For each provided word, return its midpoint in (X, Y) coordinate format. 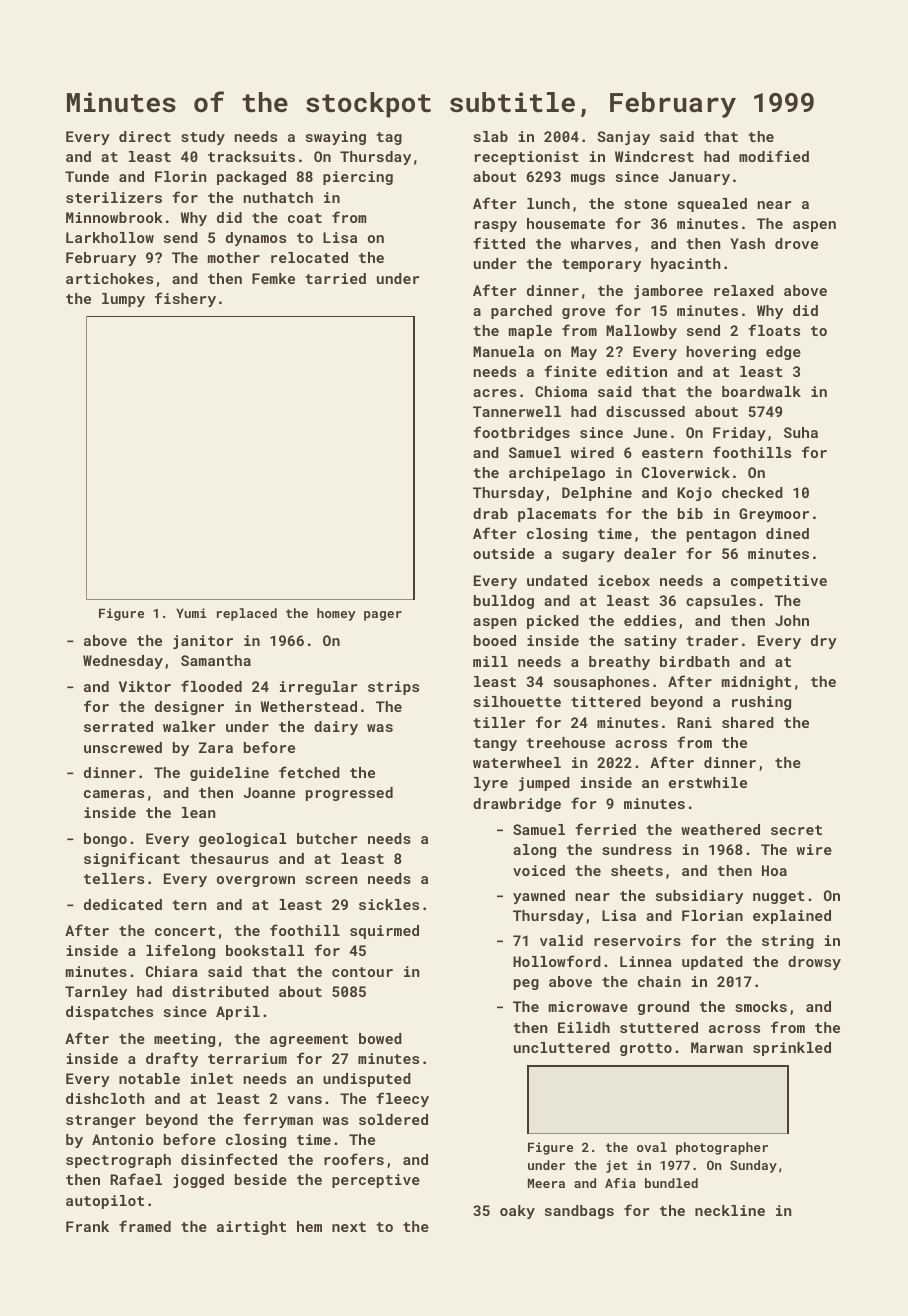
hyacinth (686, 265)
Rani (694, 722)
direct (145, 136)
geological (243, 840)
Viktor (145, 686)
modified (774, 156)
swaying (336, 138)
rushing (761, 703)
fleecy (402, 1099)
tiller (499, 722)
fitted (499, 243)
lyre (491, 784)
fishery (185, 299)
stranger (101, 1121)
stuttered (659, 1027)
